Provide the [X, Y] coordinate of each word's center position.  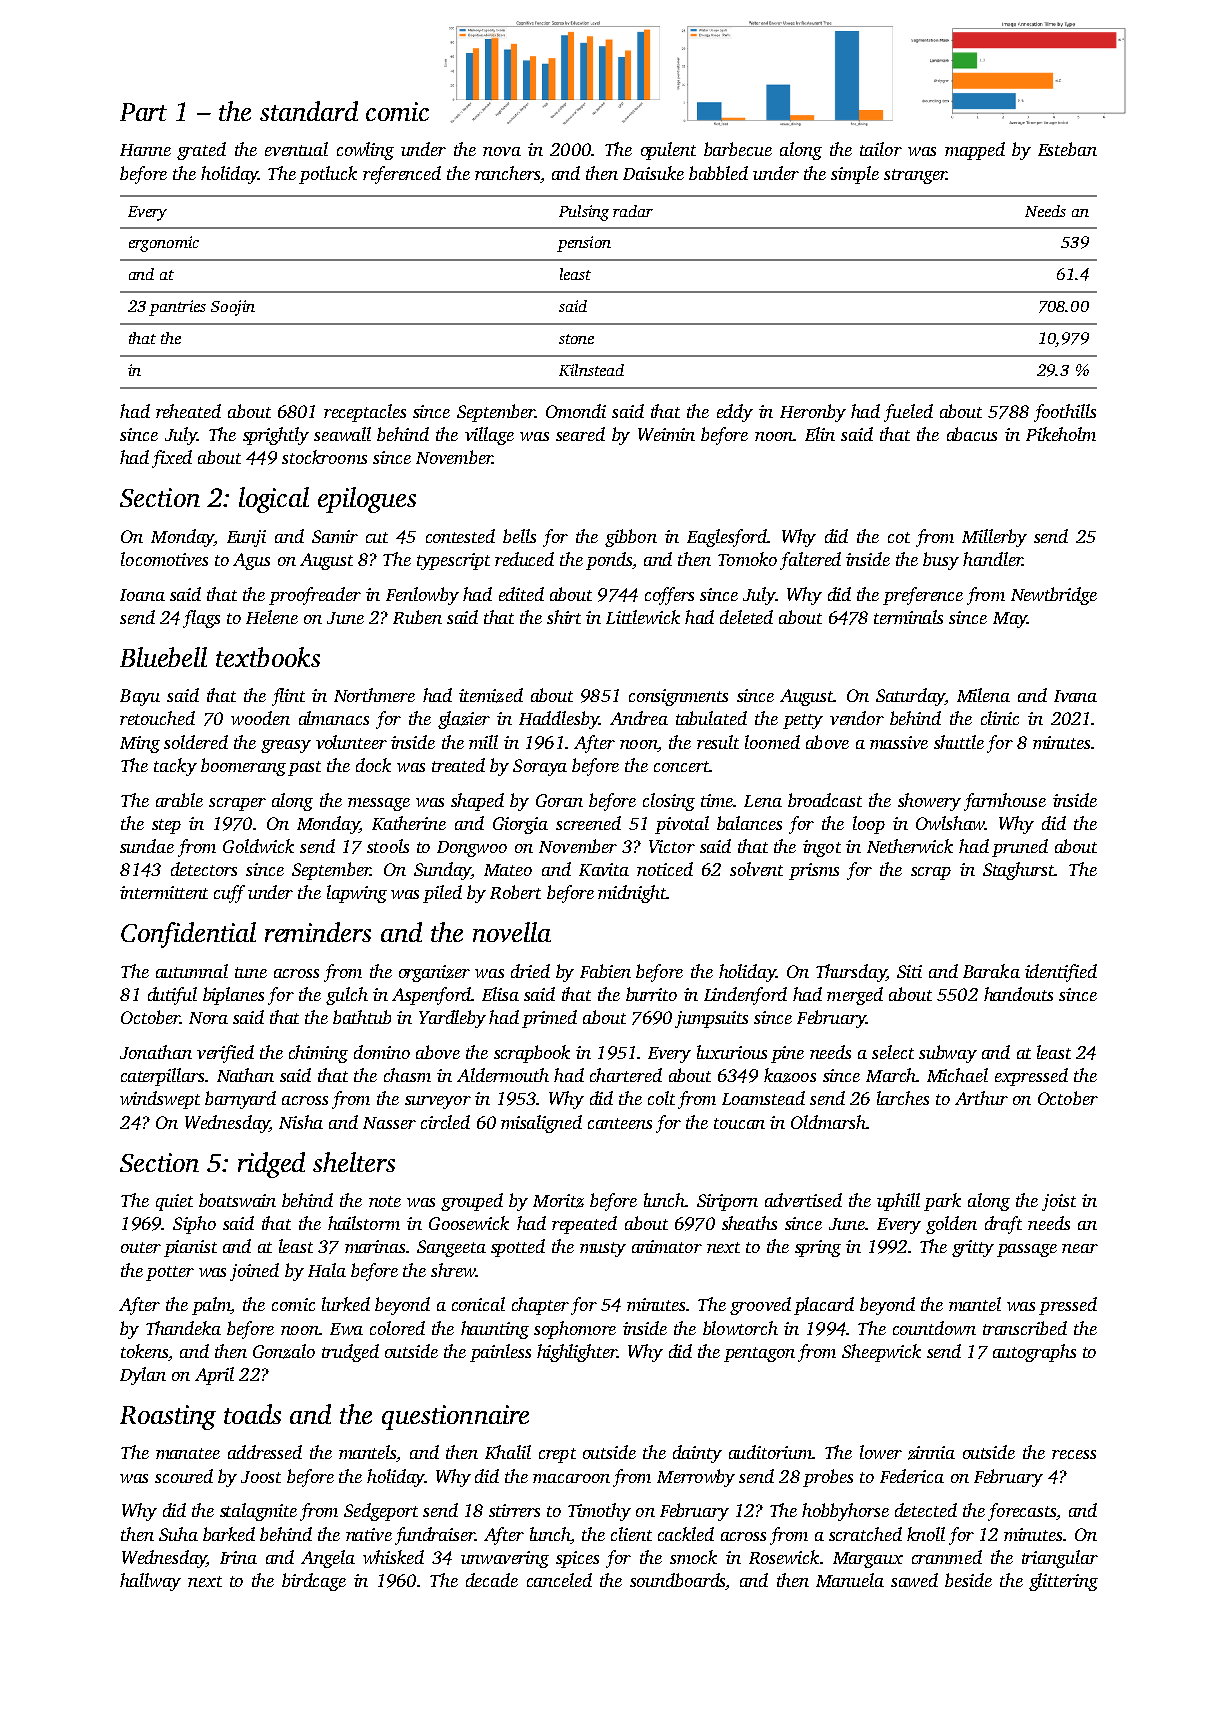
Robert [515, 892]
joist [1059, 1202]
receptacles [365, 413]
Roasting [168, 1417]
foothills [1065, 413]
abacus [972, 434]
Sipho [194, 1225]
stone [576, 339]
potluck [328, 175]
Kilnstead [591, 370]
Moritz [558, 1201]
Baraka [991, 971]
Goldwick [258, 846]
